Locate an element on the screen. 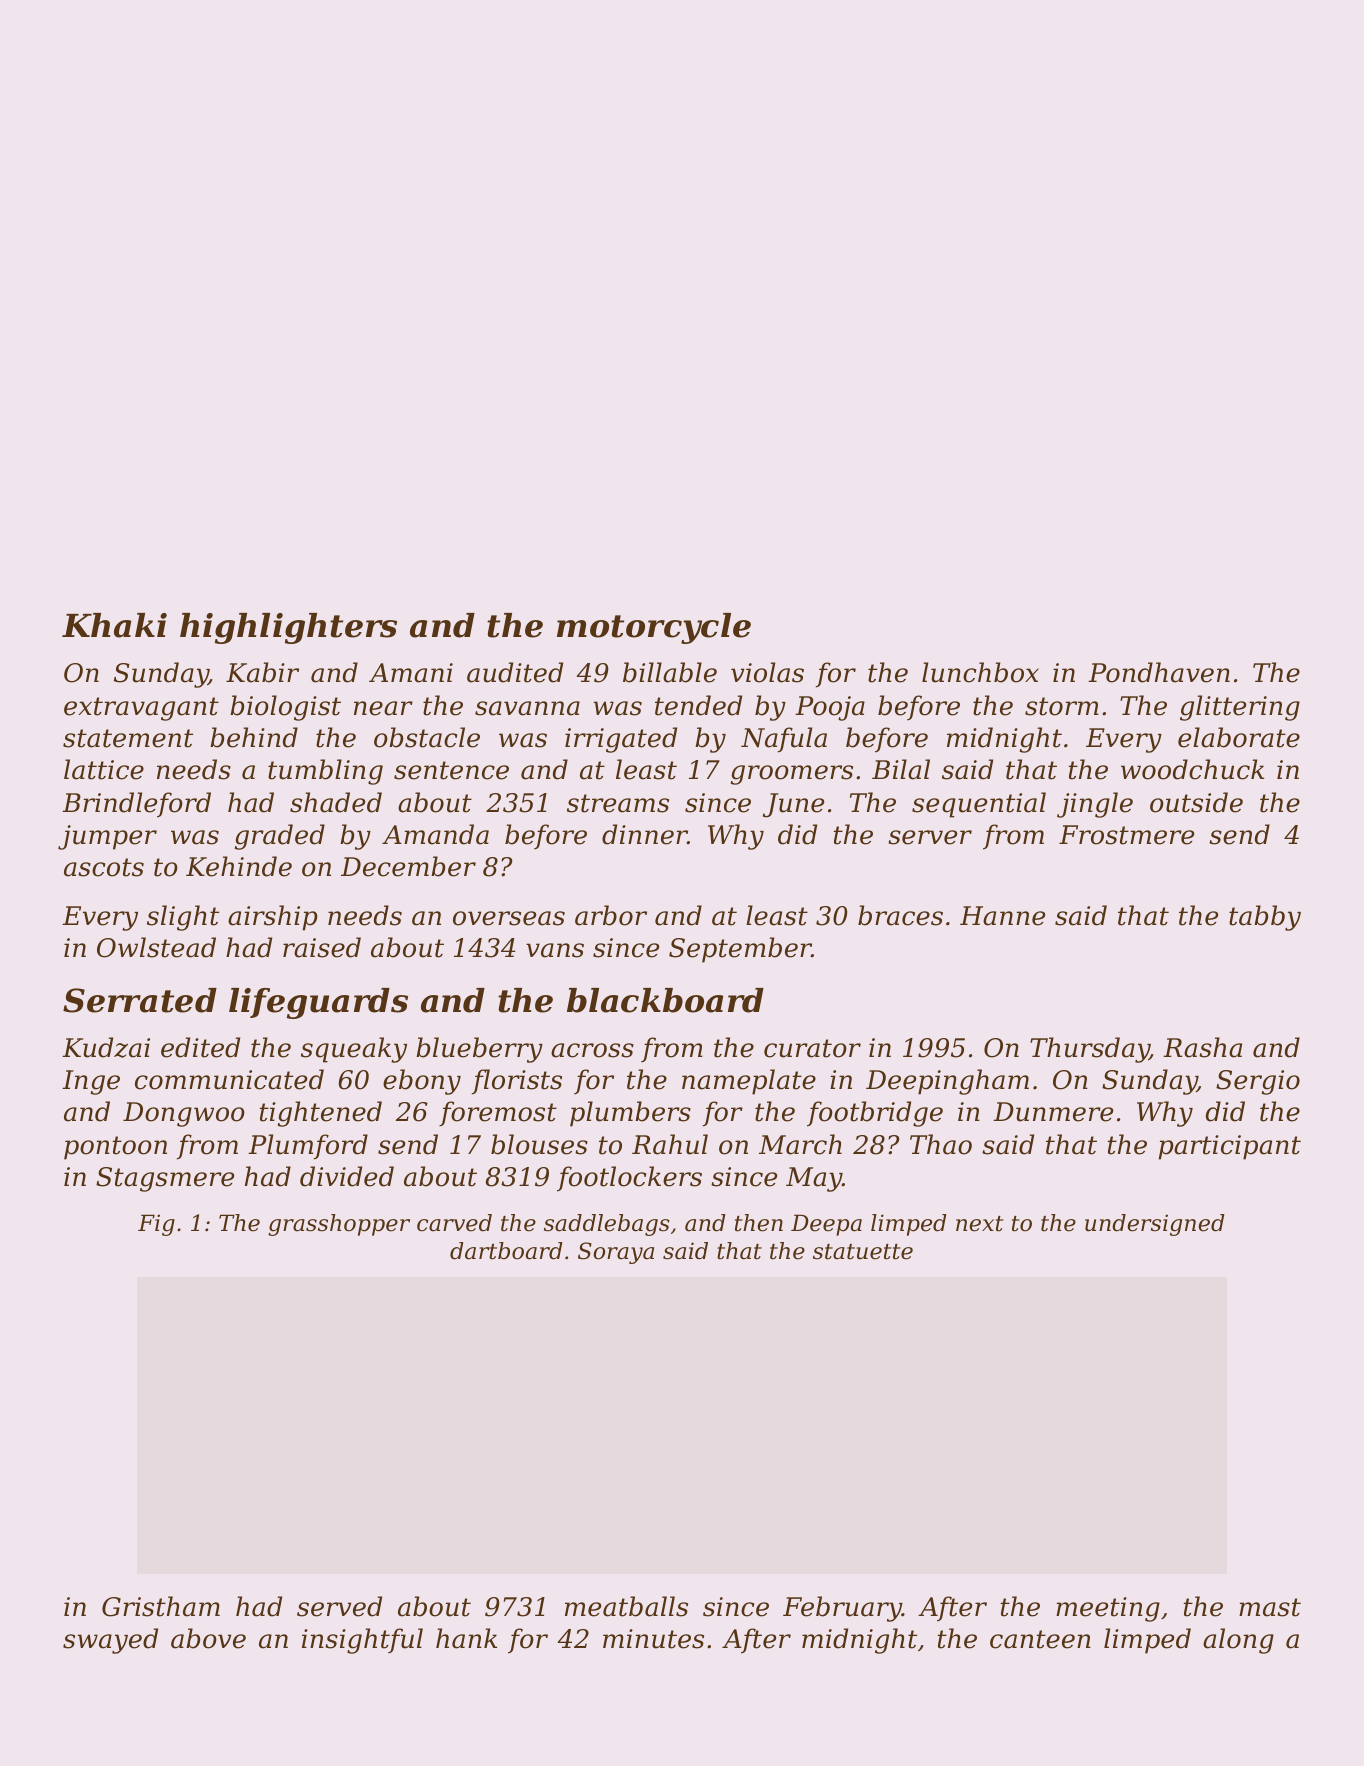  meeting is located at coordinates (1108, 1609).
